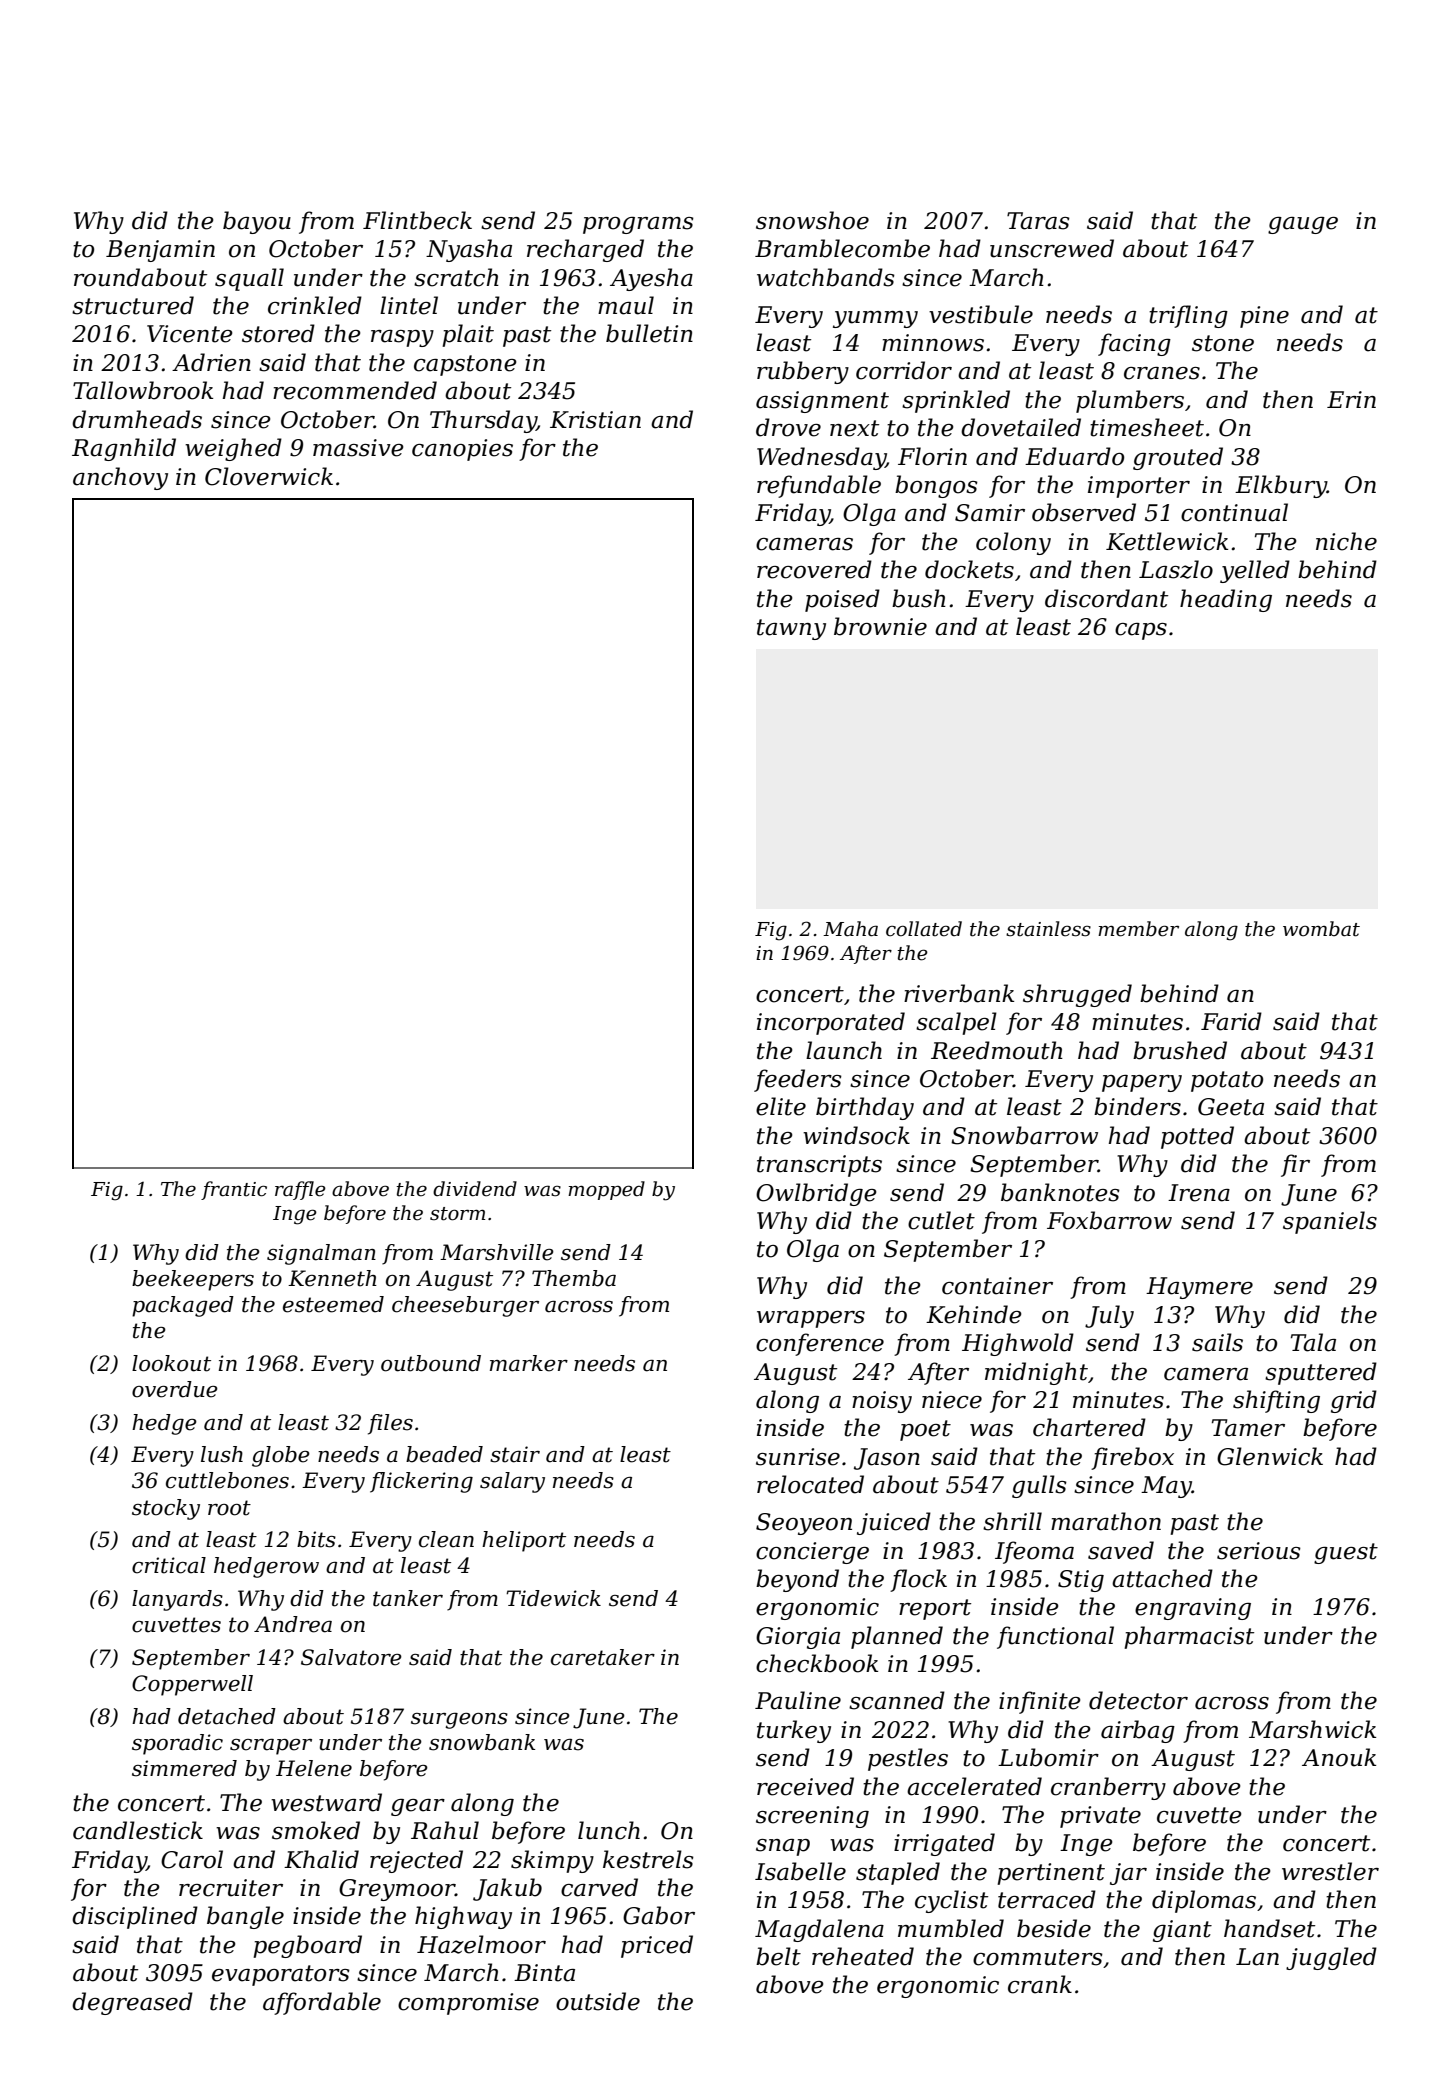  Describe the element at coordinates (1226, 600) in the screenshot. I see `heading` at that location.
